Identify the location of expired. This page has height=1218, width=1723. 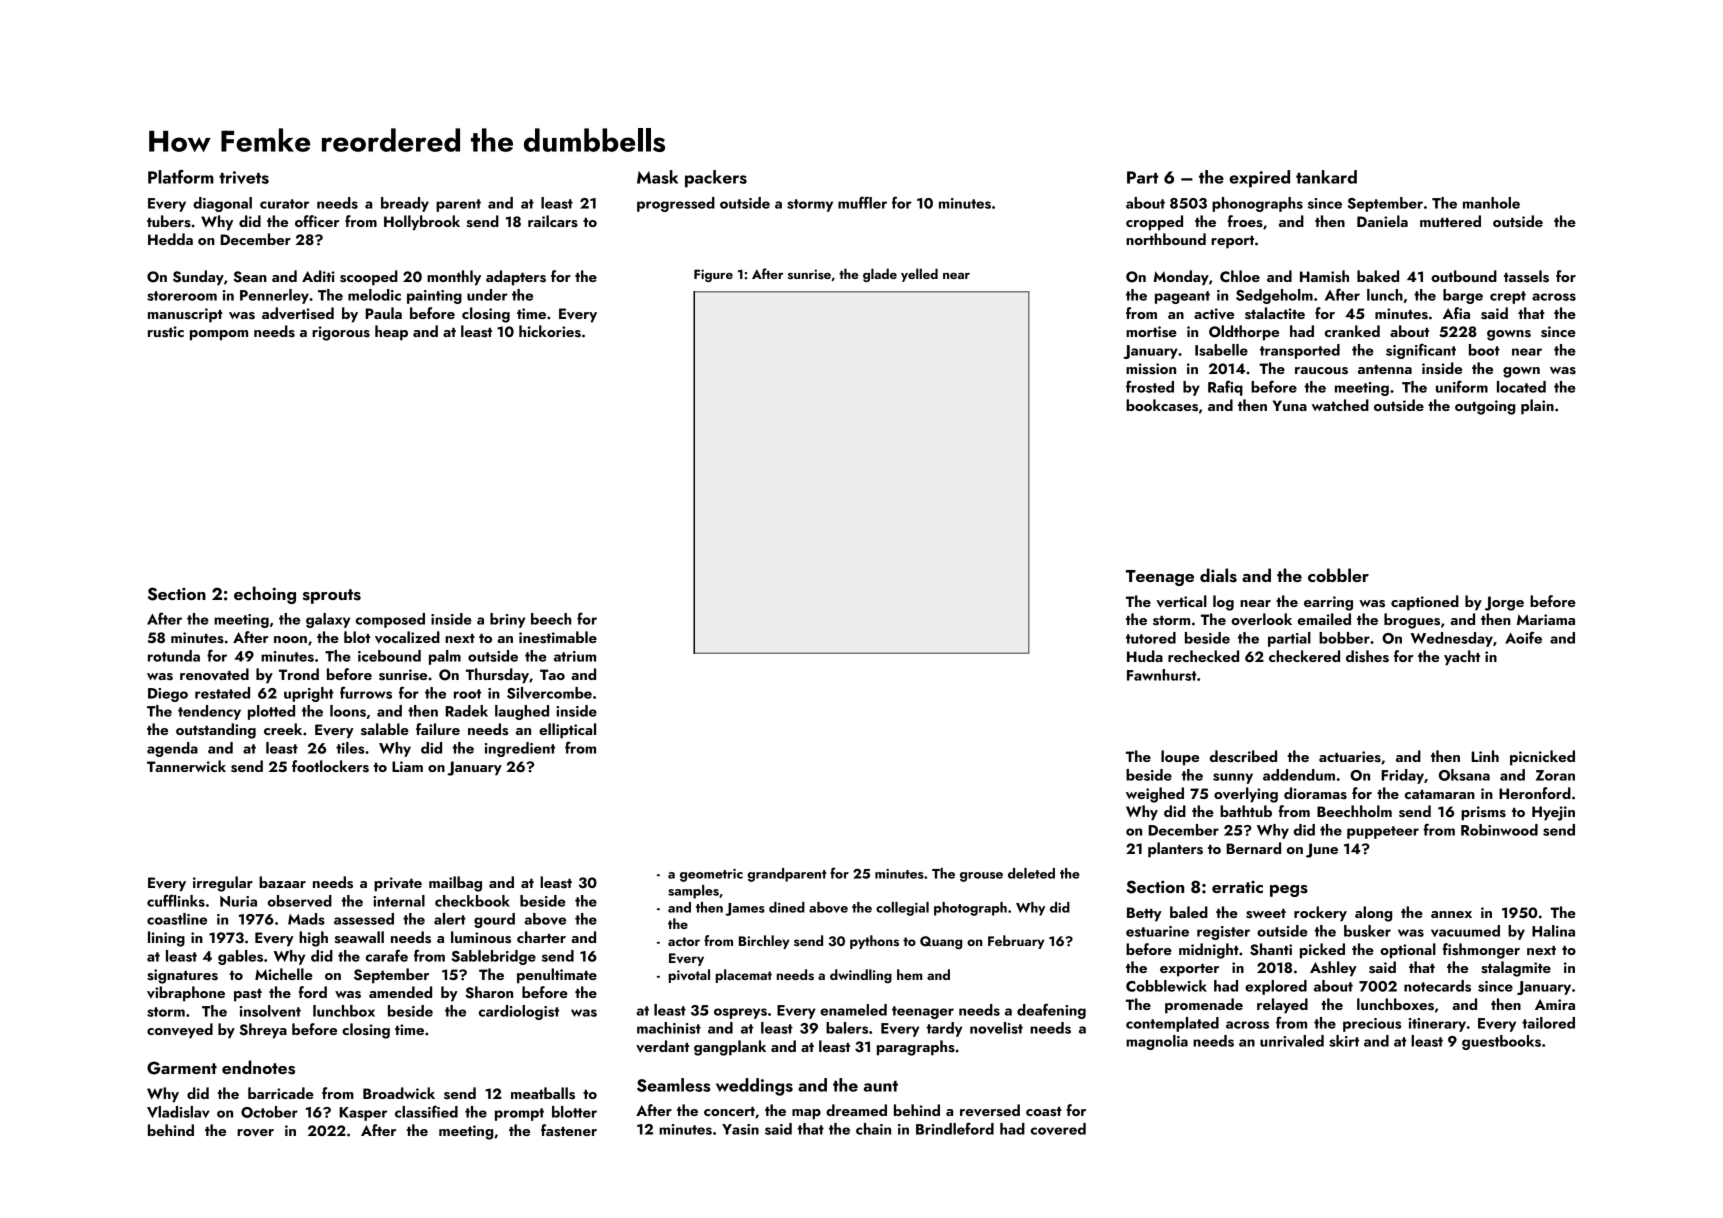
(1259, 179).
